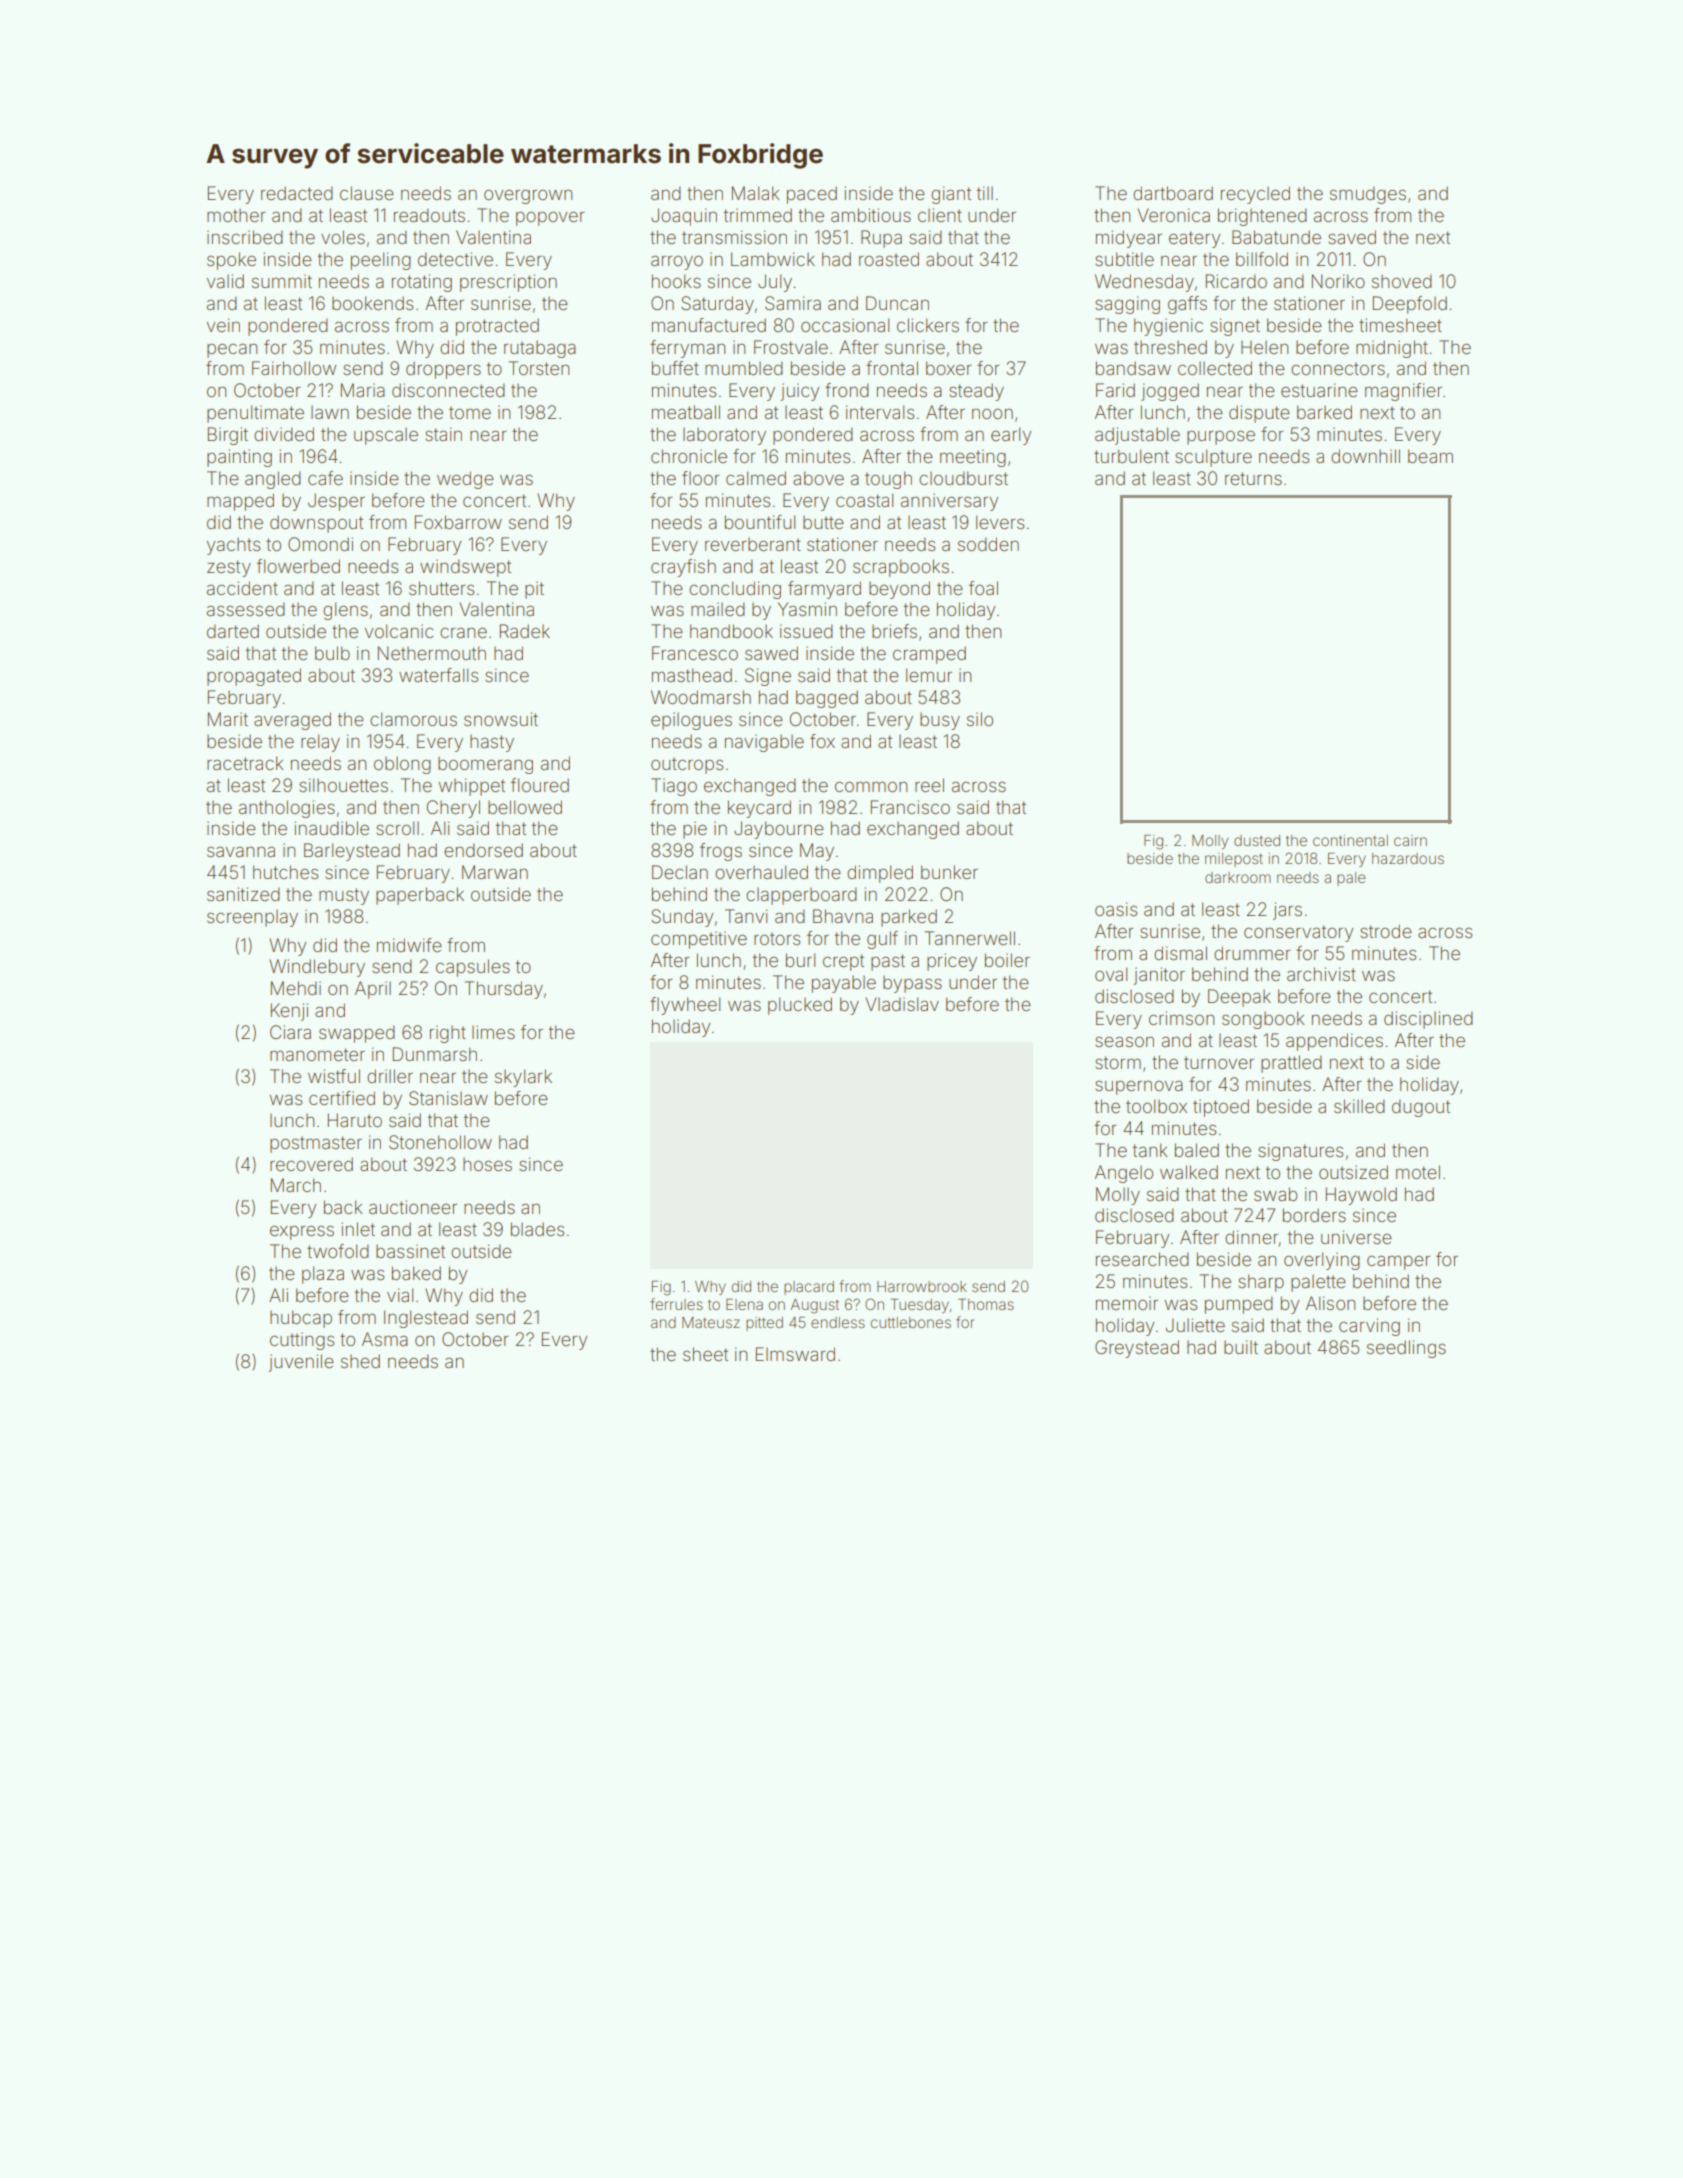 The height and width of the screenshot is (2178, 1683). What do you see at coordinates (290, 1032) in the screenshot?
I see `Ciara` at bounding box center [290, 1032].
